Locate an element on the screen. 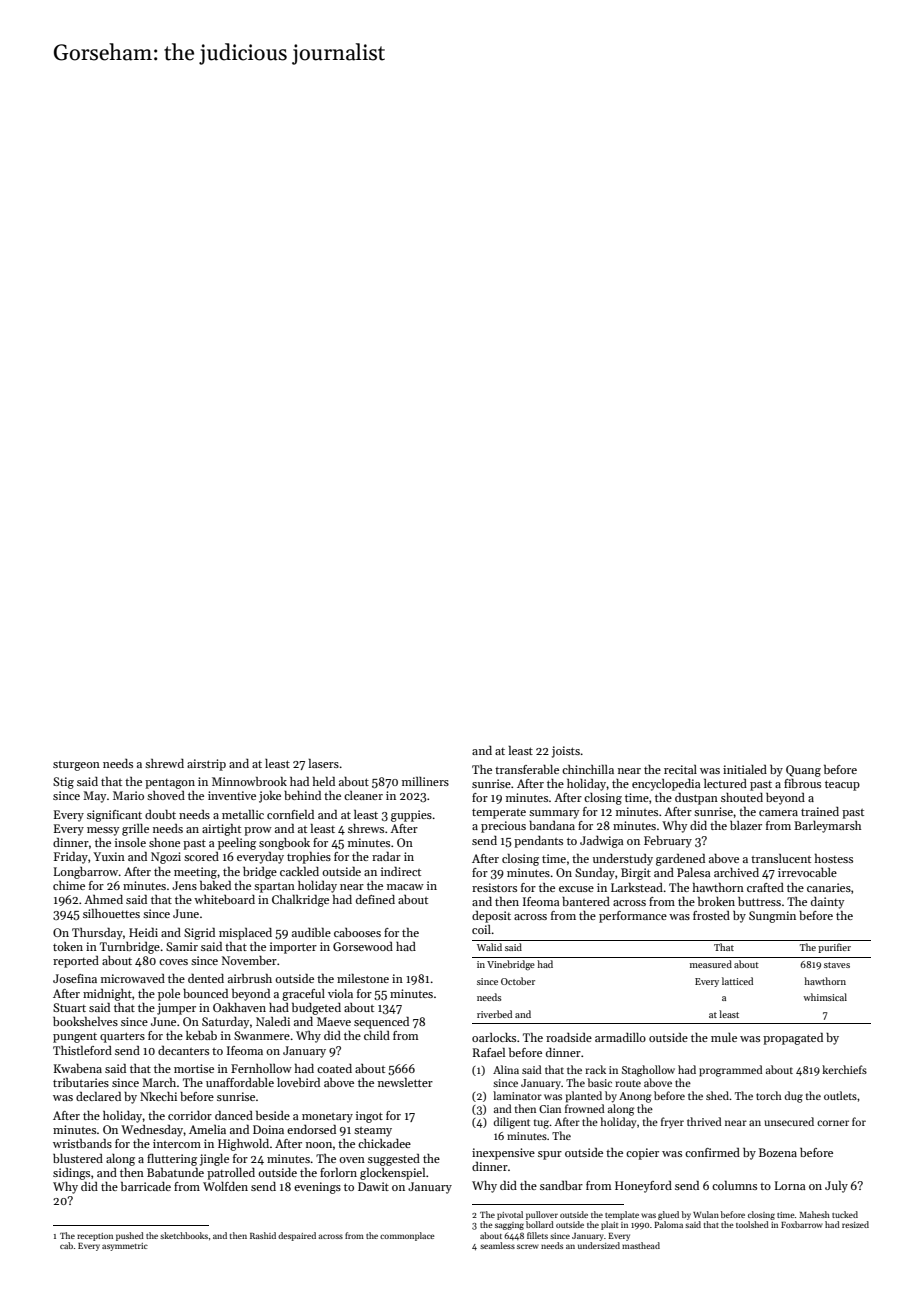 The image size is (924, 1308). doubt is located at coordinates (160, 814).
